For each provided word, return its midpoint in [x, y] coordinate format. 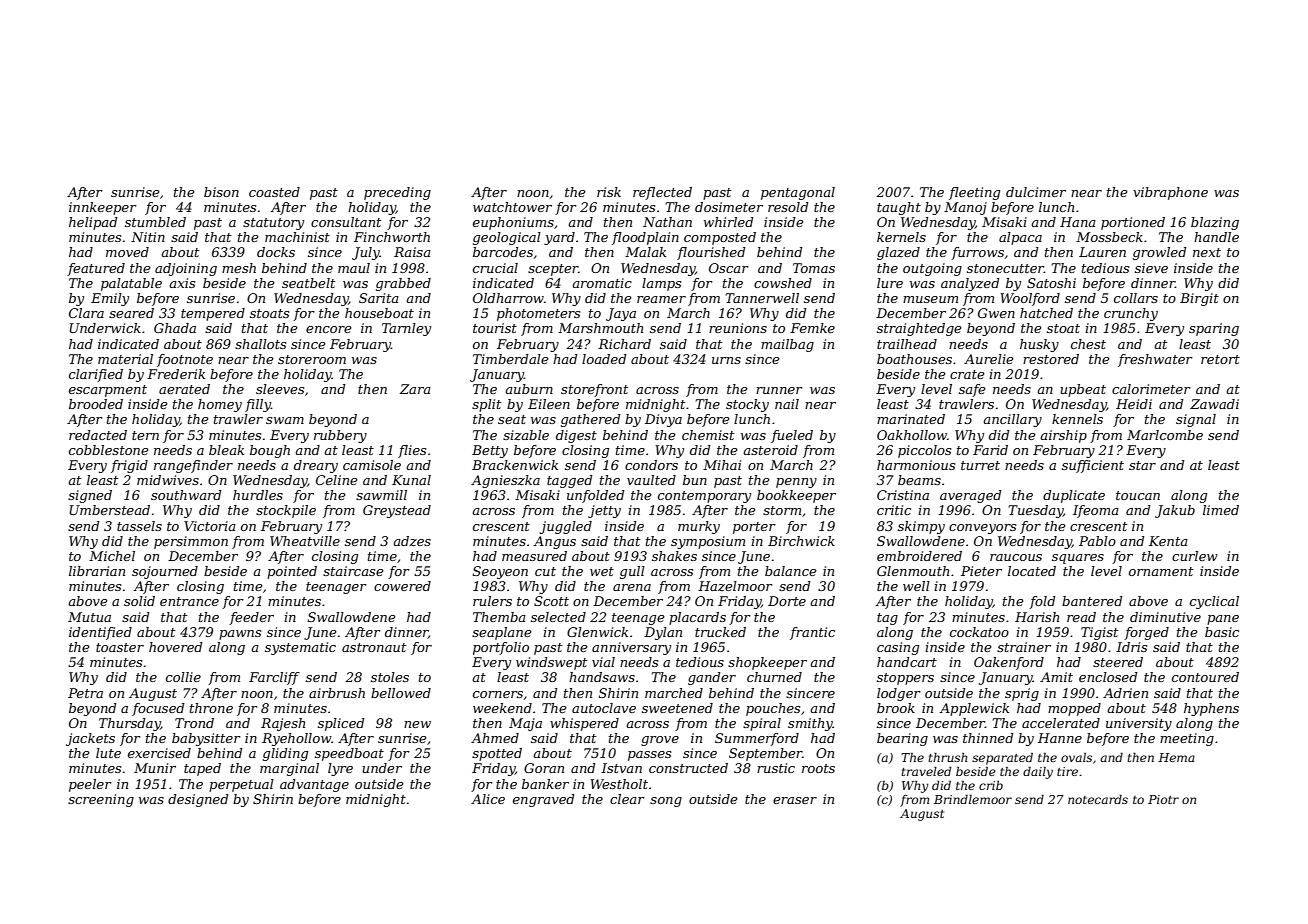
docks [276, 252]
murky [699, 527]
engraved [544, 800]
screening [101, 800]
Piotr [1163, 799]
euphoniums [513, 223]
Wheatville [305, 541]
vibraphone [1170, 193]
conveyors [982, 529]
